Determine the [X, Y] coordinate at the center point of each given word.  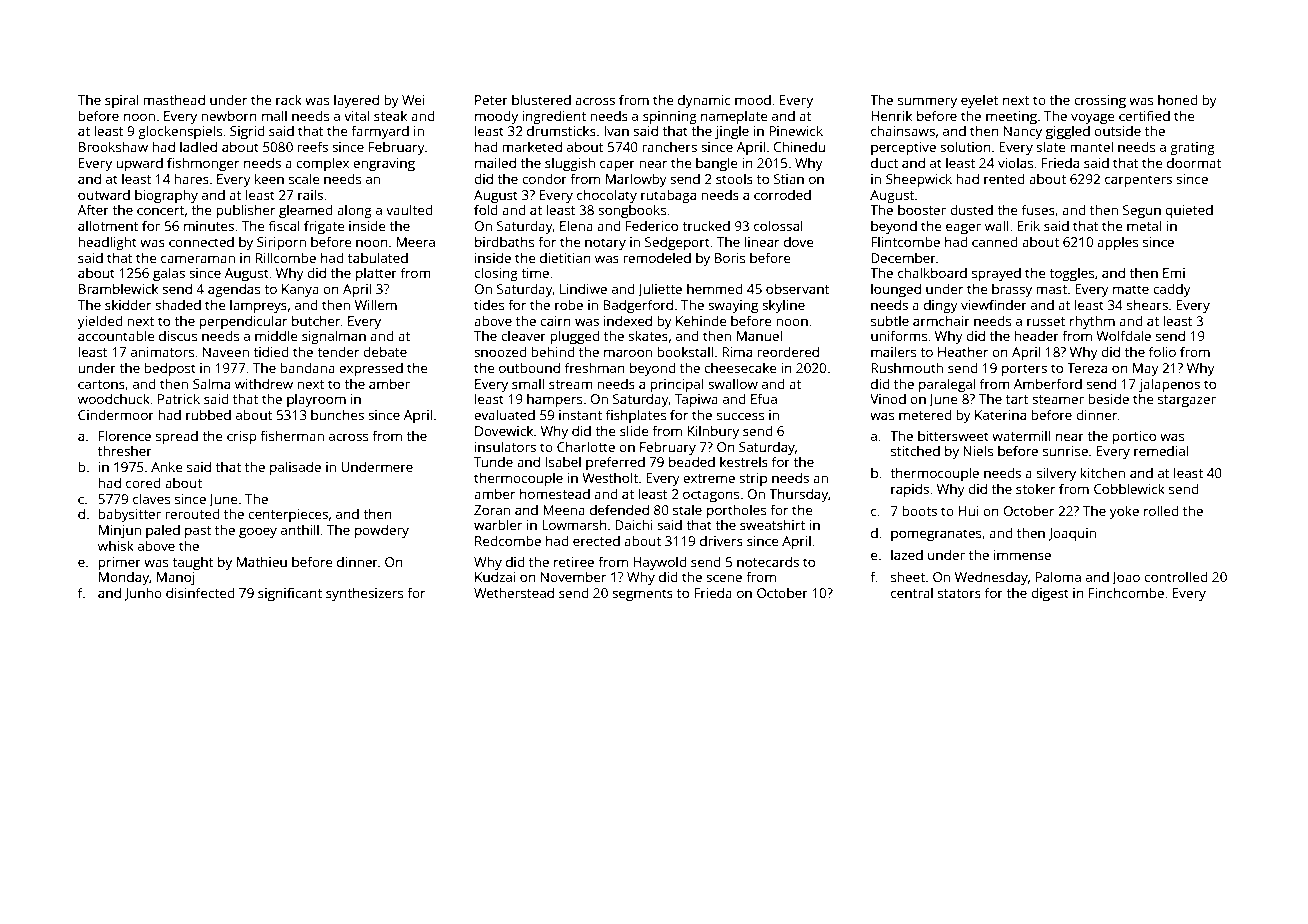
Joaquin [1072, 534]
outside [1117, 130]
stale [687, 509]
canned [995, 241]
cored [143, 482]
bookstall [685, 351]
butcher [316, 320]
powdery [382, 531]
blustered [541, 99]
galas [169, 274]
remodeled [657, 257]
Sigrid [247, 132]
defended [619, 509]
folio [1162, 351]
